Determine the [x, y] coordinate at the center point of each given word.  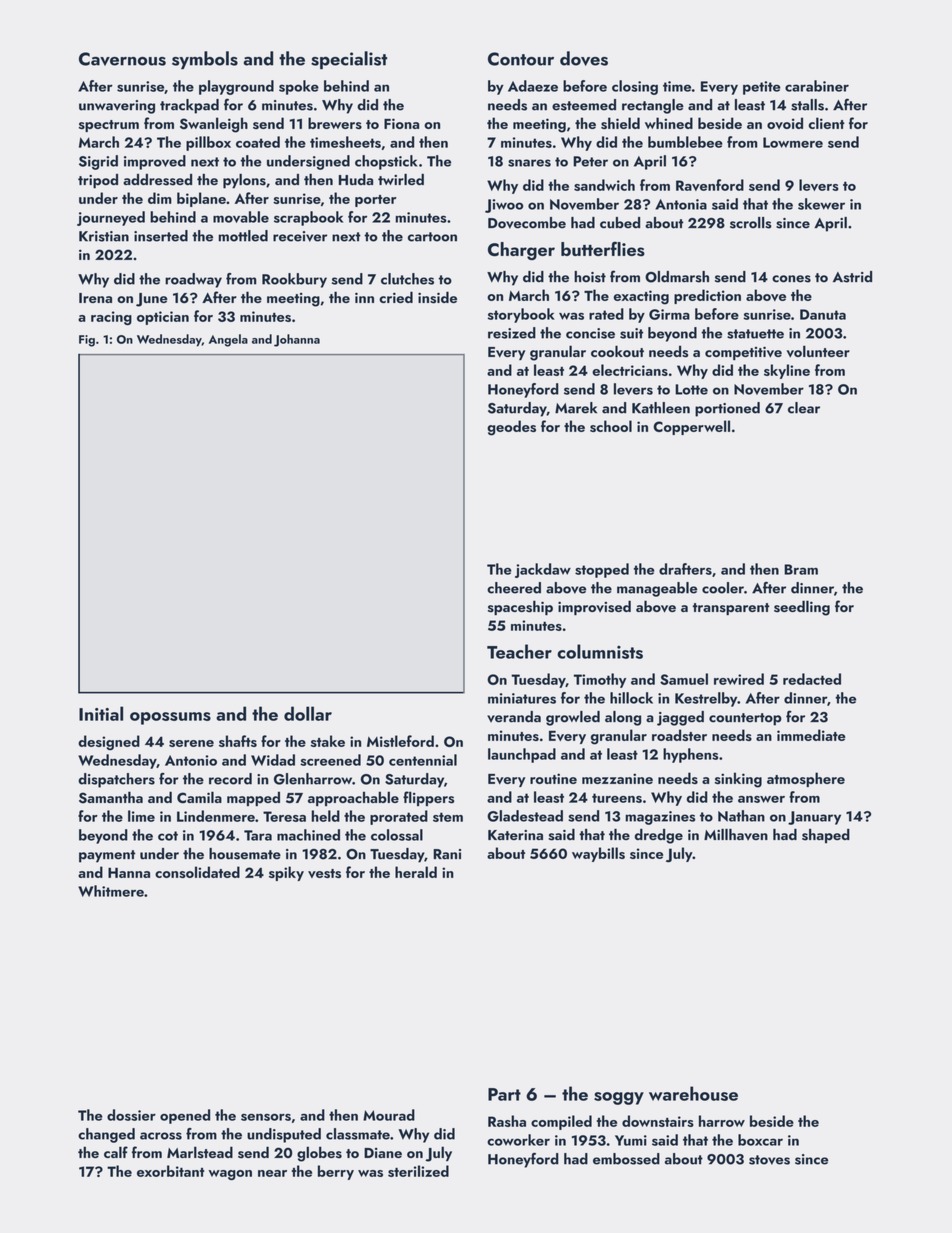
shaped [826, 836]
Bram [801, 569]
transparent [731, 609]
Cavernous [122, 59]
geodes [511, 428]
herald [416, 872]
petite [762, 88]
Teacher [519, 651]
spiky [286, 873]
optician [163, 318]
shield [620, 123]
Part [504, 1094]
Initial [101, 713]
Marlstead [200, 1152]
